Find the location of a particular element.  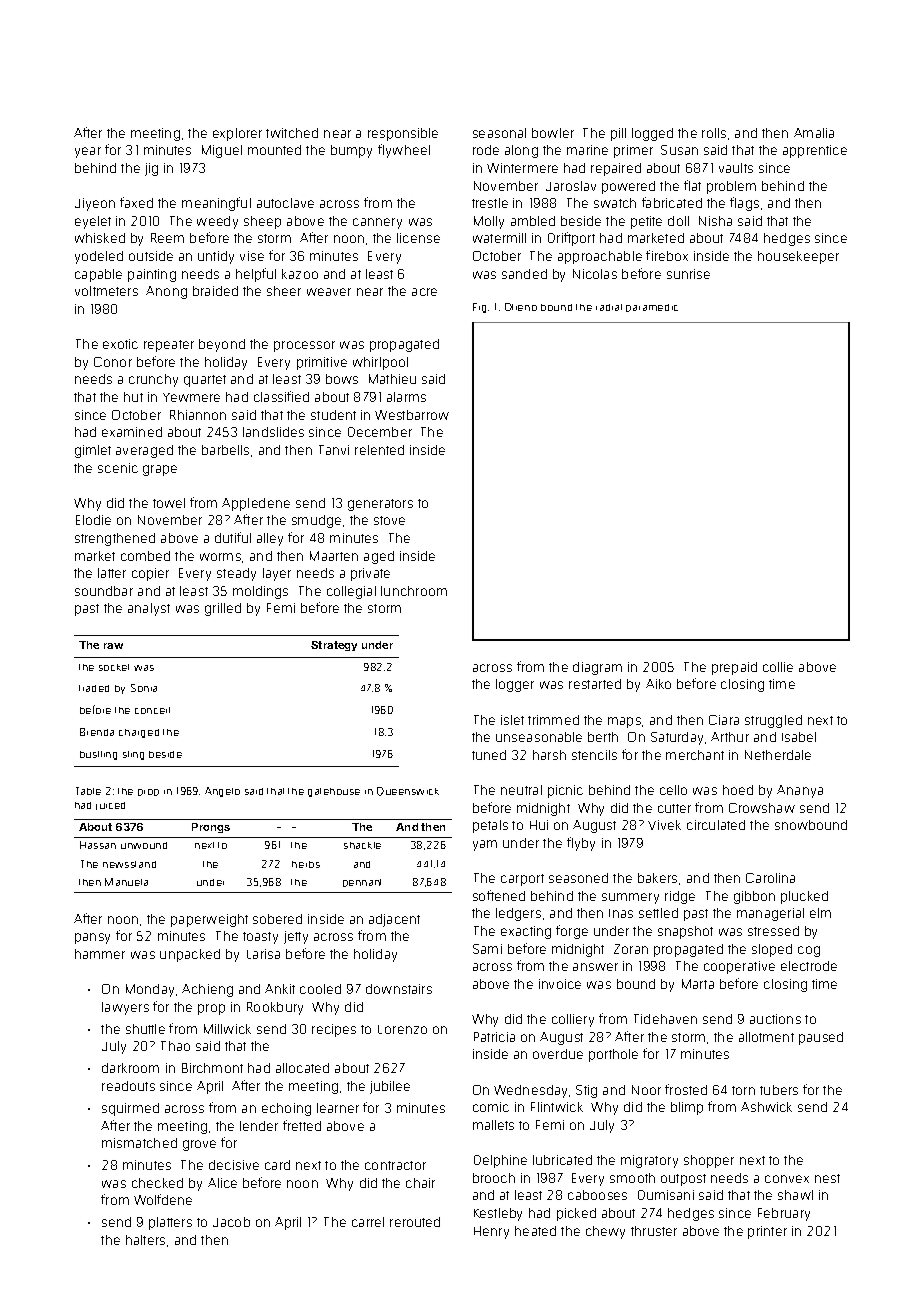

meaningful is located at coordinates (216, 204).
